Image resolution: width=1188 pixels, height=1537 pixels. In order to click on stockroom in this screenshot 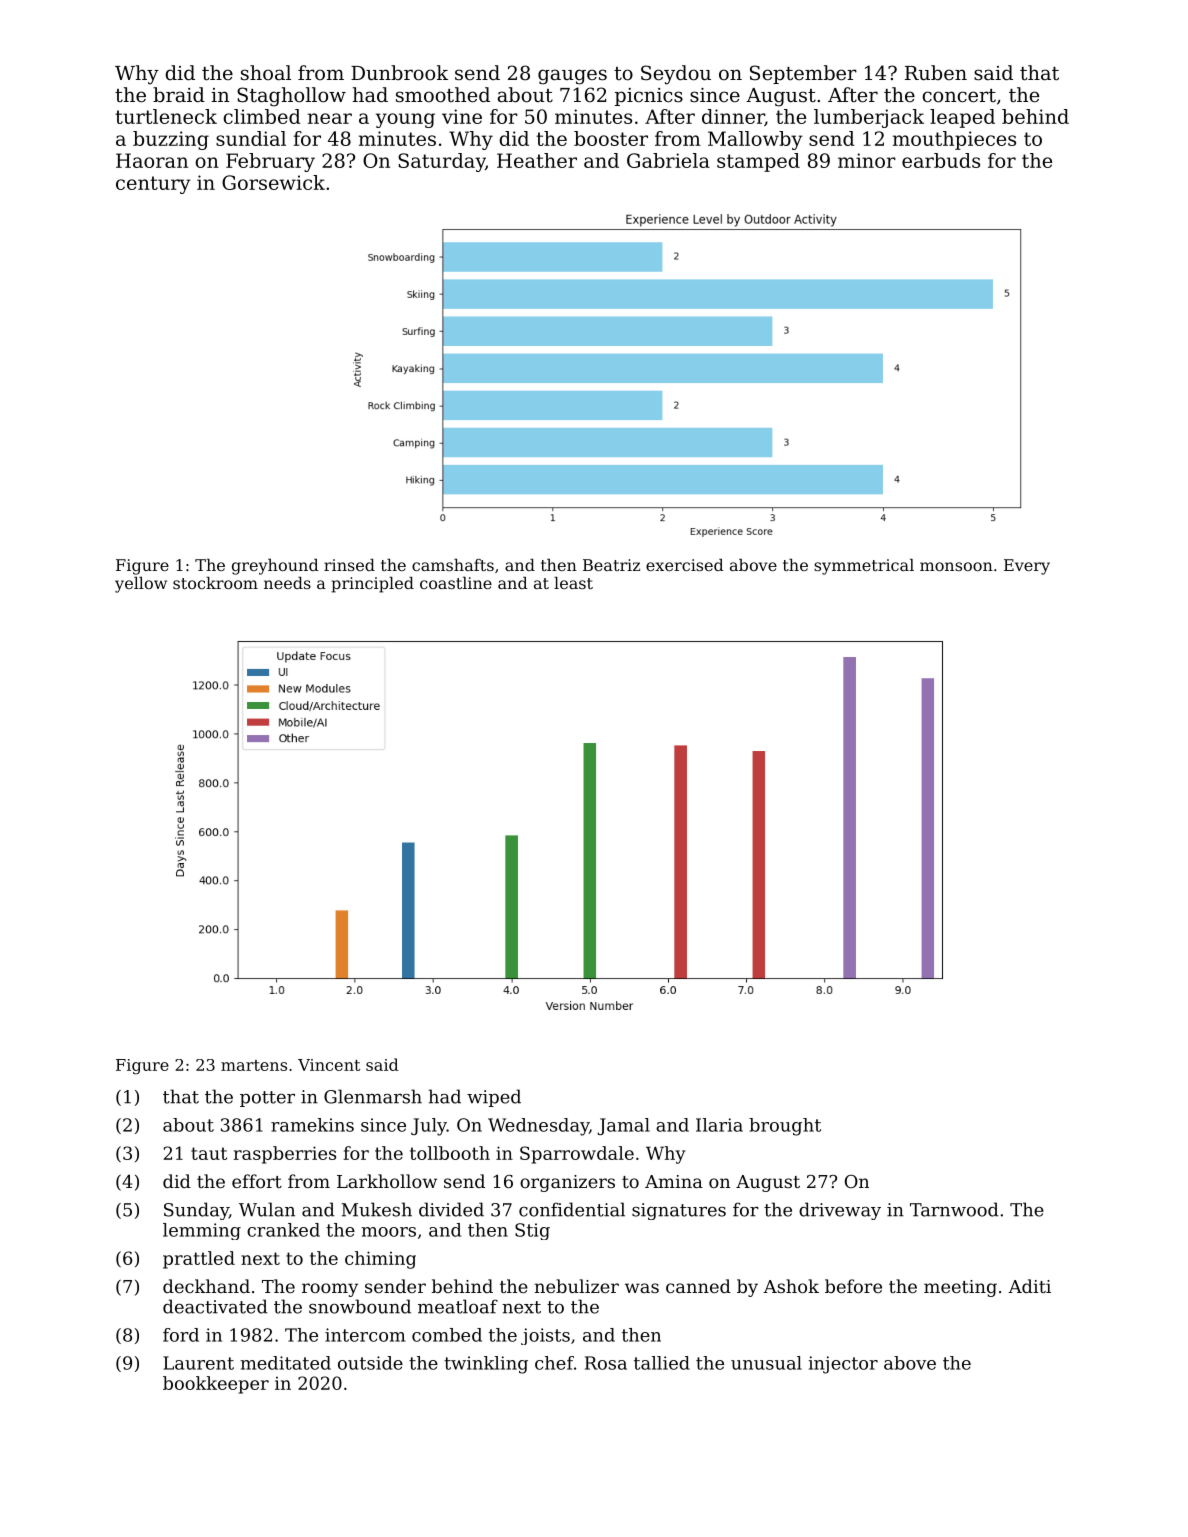, I will do `click(215, 583)`.
